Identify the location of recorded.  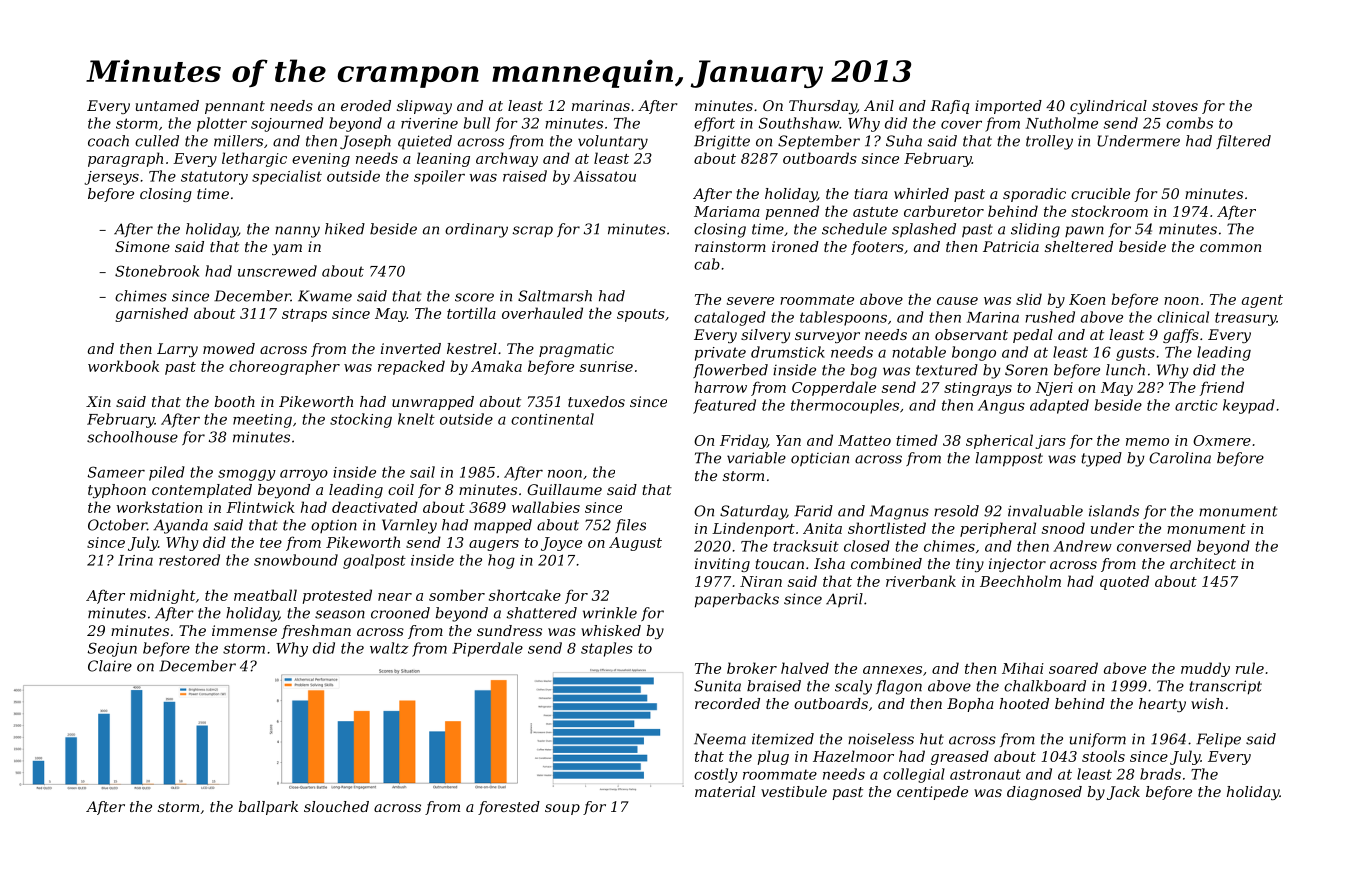
(727, 703).
